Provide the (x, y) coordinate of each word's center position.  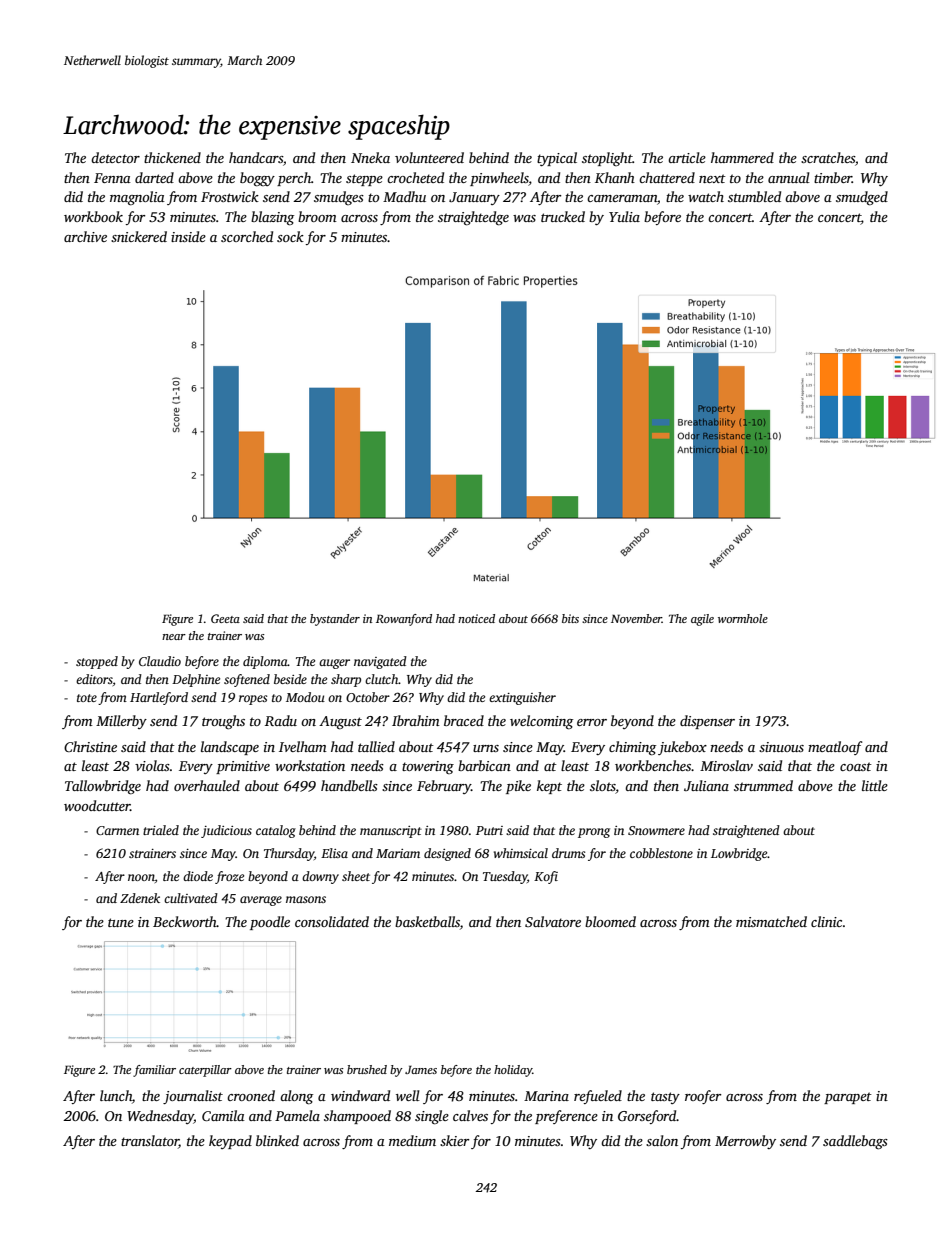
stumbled (754, 196)
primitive (243, 767)
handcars (256, 157)
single (432, 1117)
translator (150, 1142)
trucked (563, 216)
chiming (632, 748)
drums (568, 853)
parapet (848, 1098)
